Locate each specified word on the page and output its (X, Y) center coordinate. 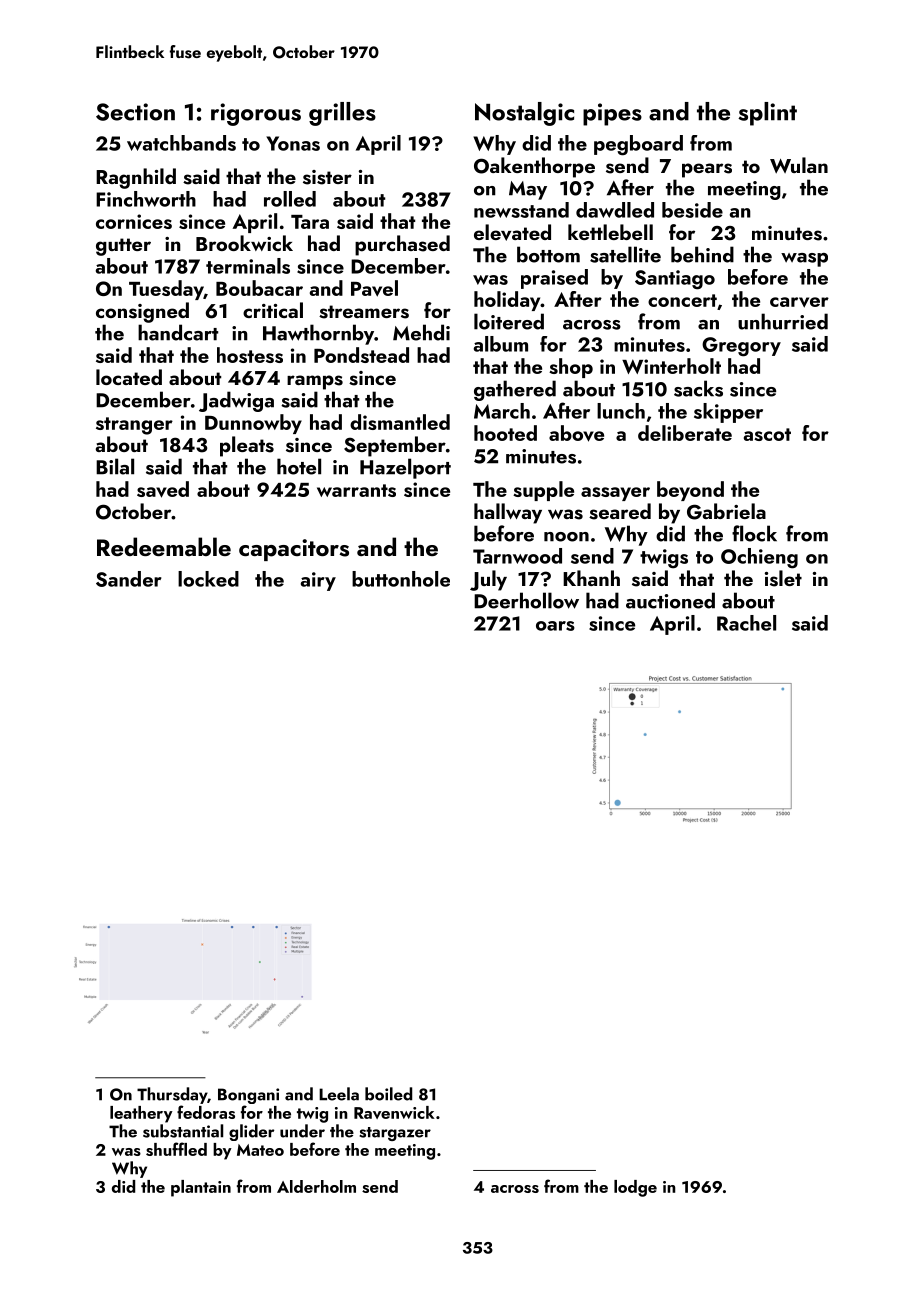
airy (318, 581)
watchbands (181, 143)
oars (555, 626)
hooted (505, 433)
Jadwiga (236, 401)
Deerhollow (526, 600)
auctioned (670, 600)
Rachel (746, 623)
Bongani (248, 1096)
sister (327, 177)
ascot (767, 434)
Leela (339, 1094)
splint (767, 114)
